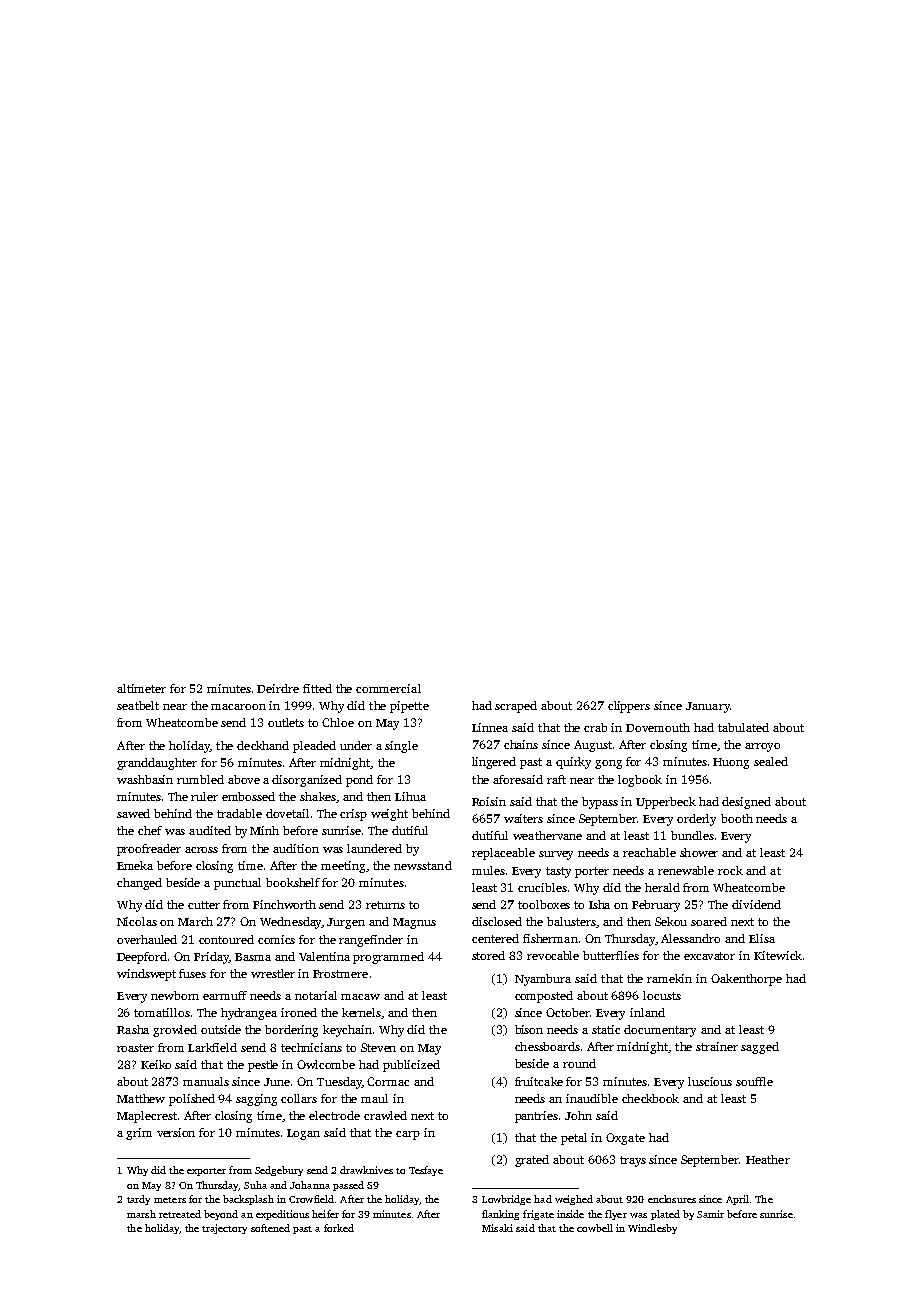  What do you see at coordinates (138, 1200) in the image?
I see `tardy` at bounding box center [138, 1200].
